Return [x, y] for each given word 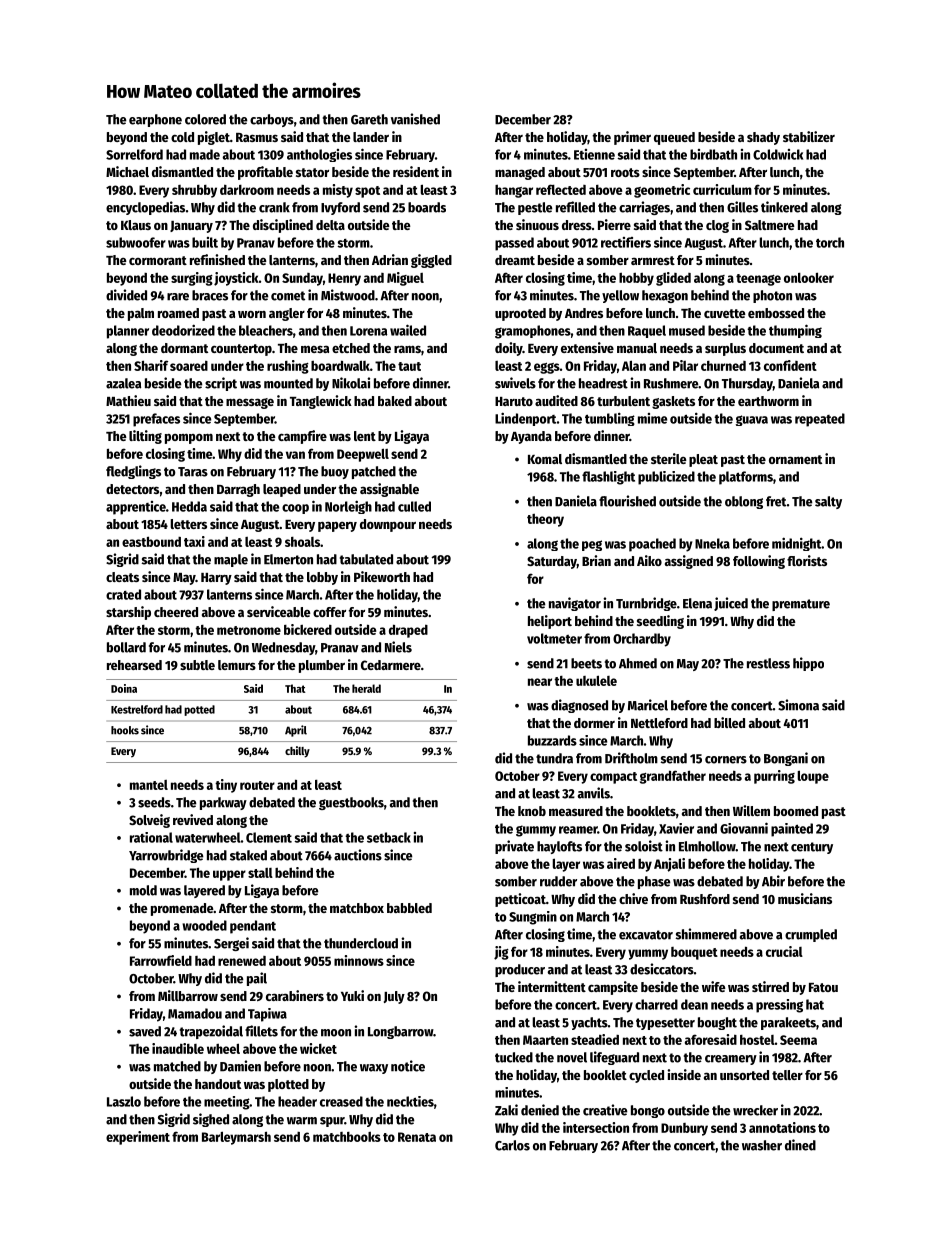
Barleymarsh [236, 1138]
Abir [773, 881]
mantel [149, 785]
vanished [415, 119]
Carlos [512, 1145]
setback [389, 837]
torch [830, 242]
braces [210, 295]
